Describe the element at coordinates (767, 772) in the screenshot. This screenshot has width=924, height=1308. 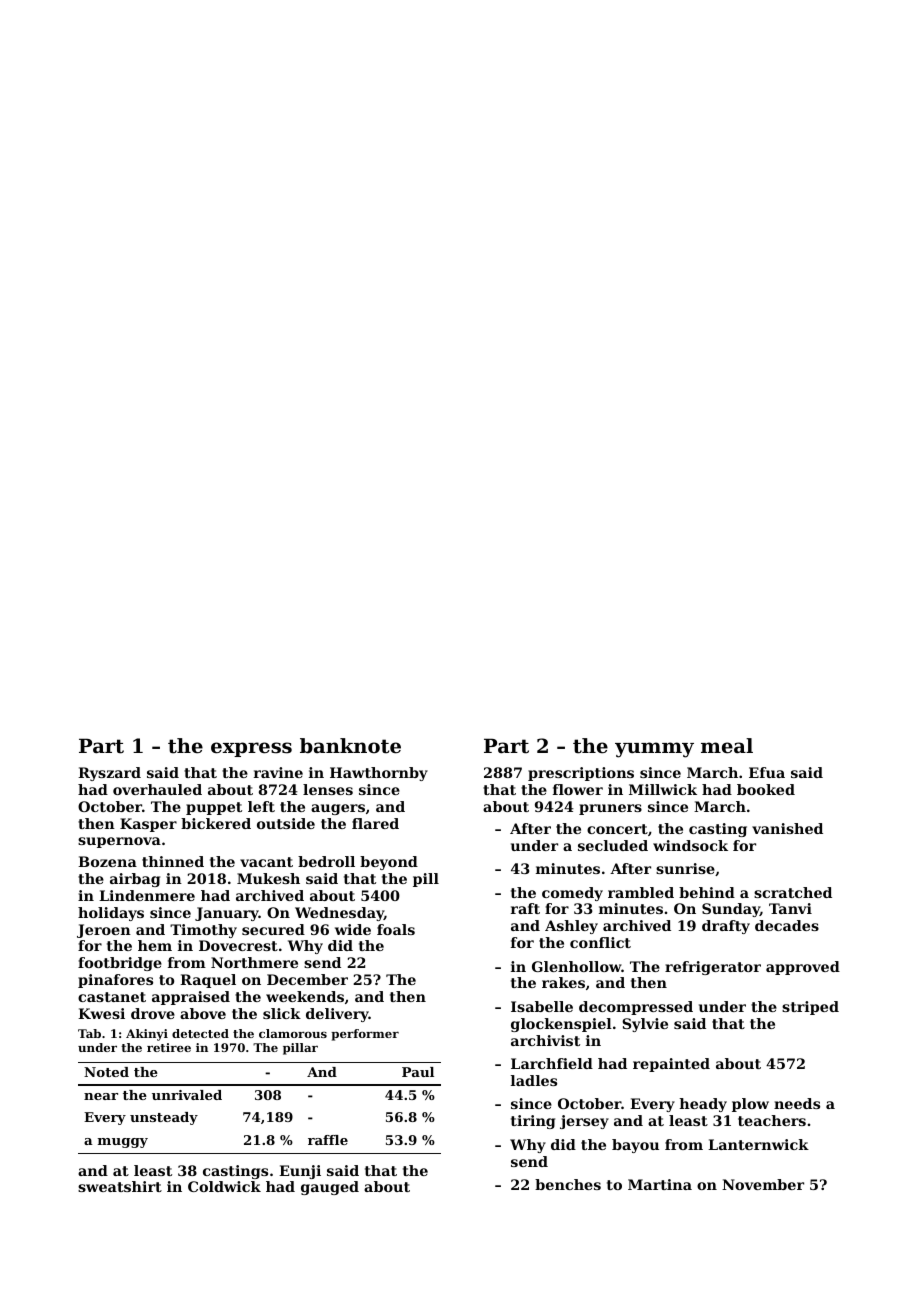
I see `Efua` at that location.
